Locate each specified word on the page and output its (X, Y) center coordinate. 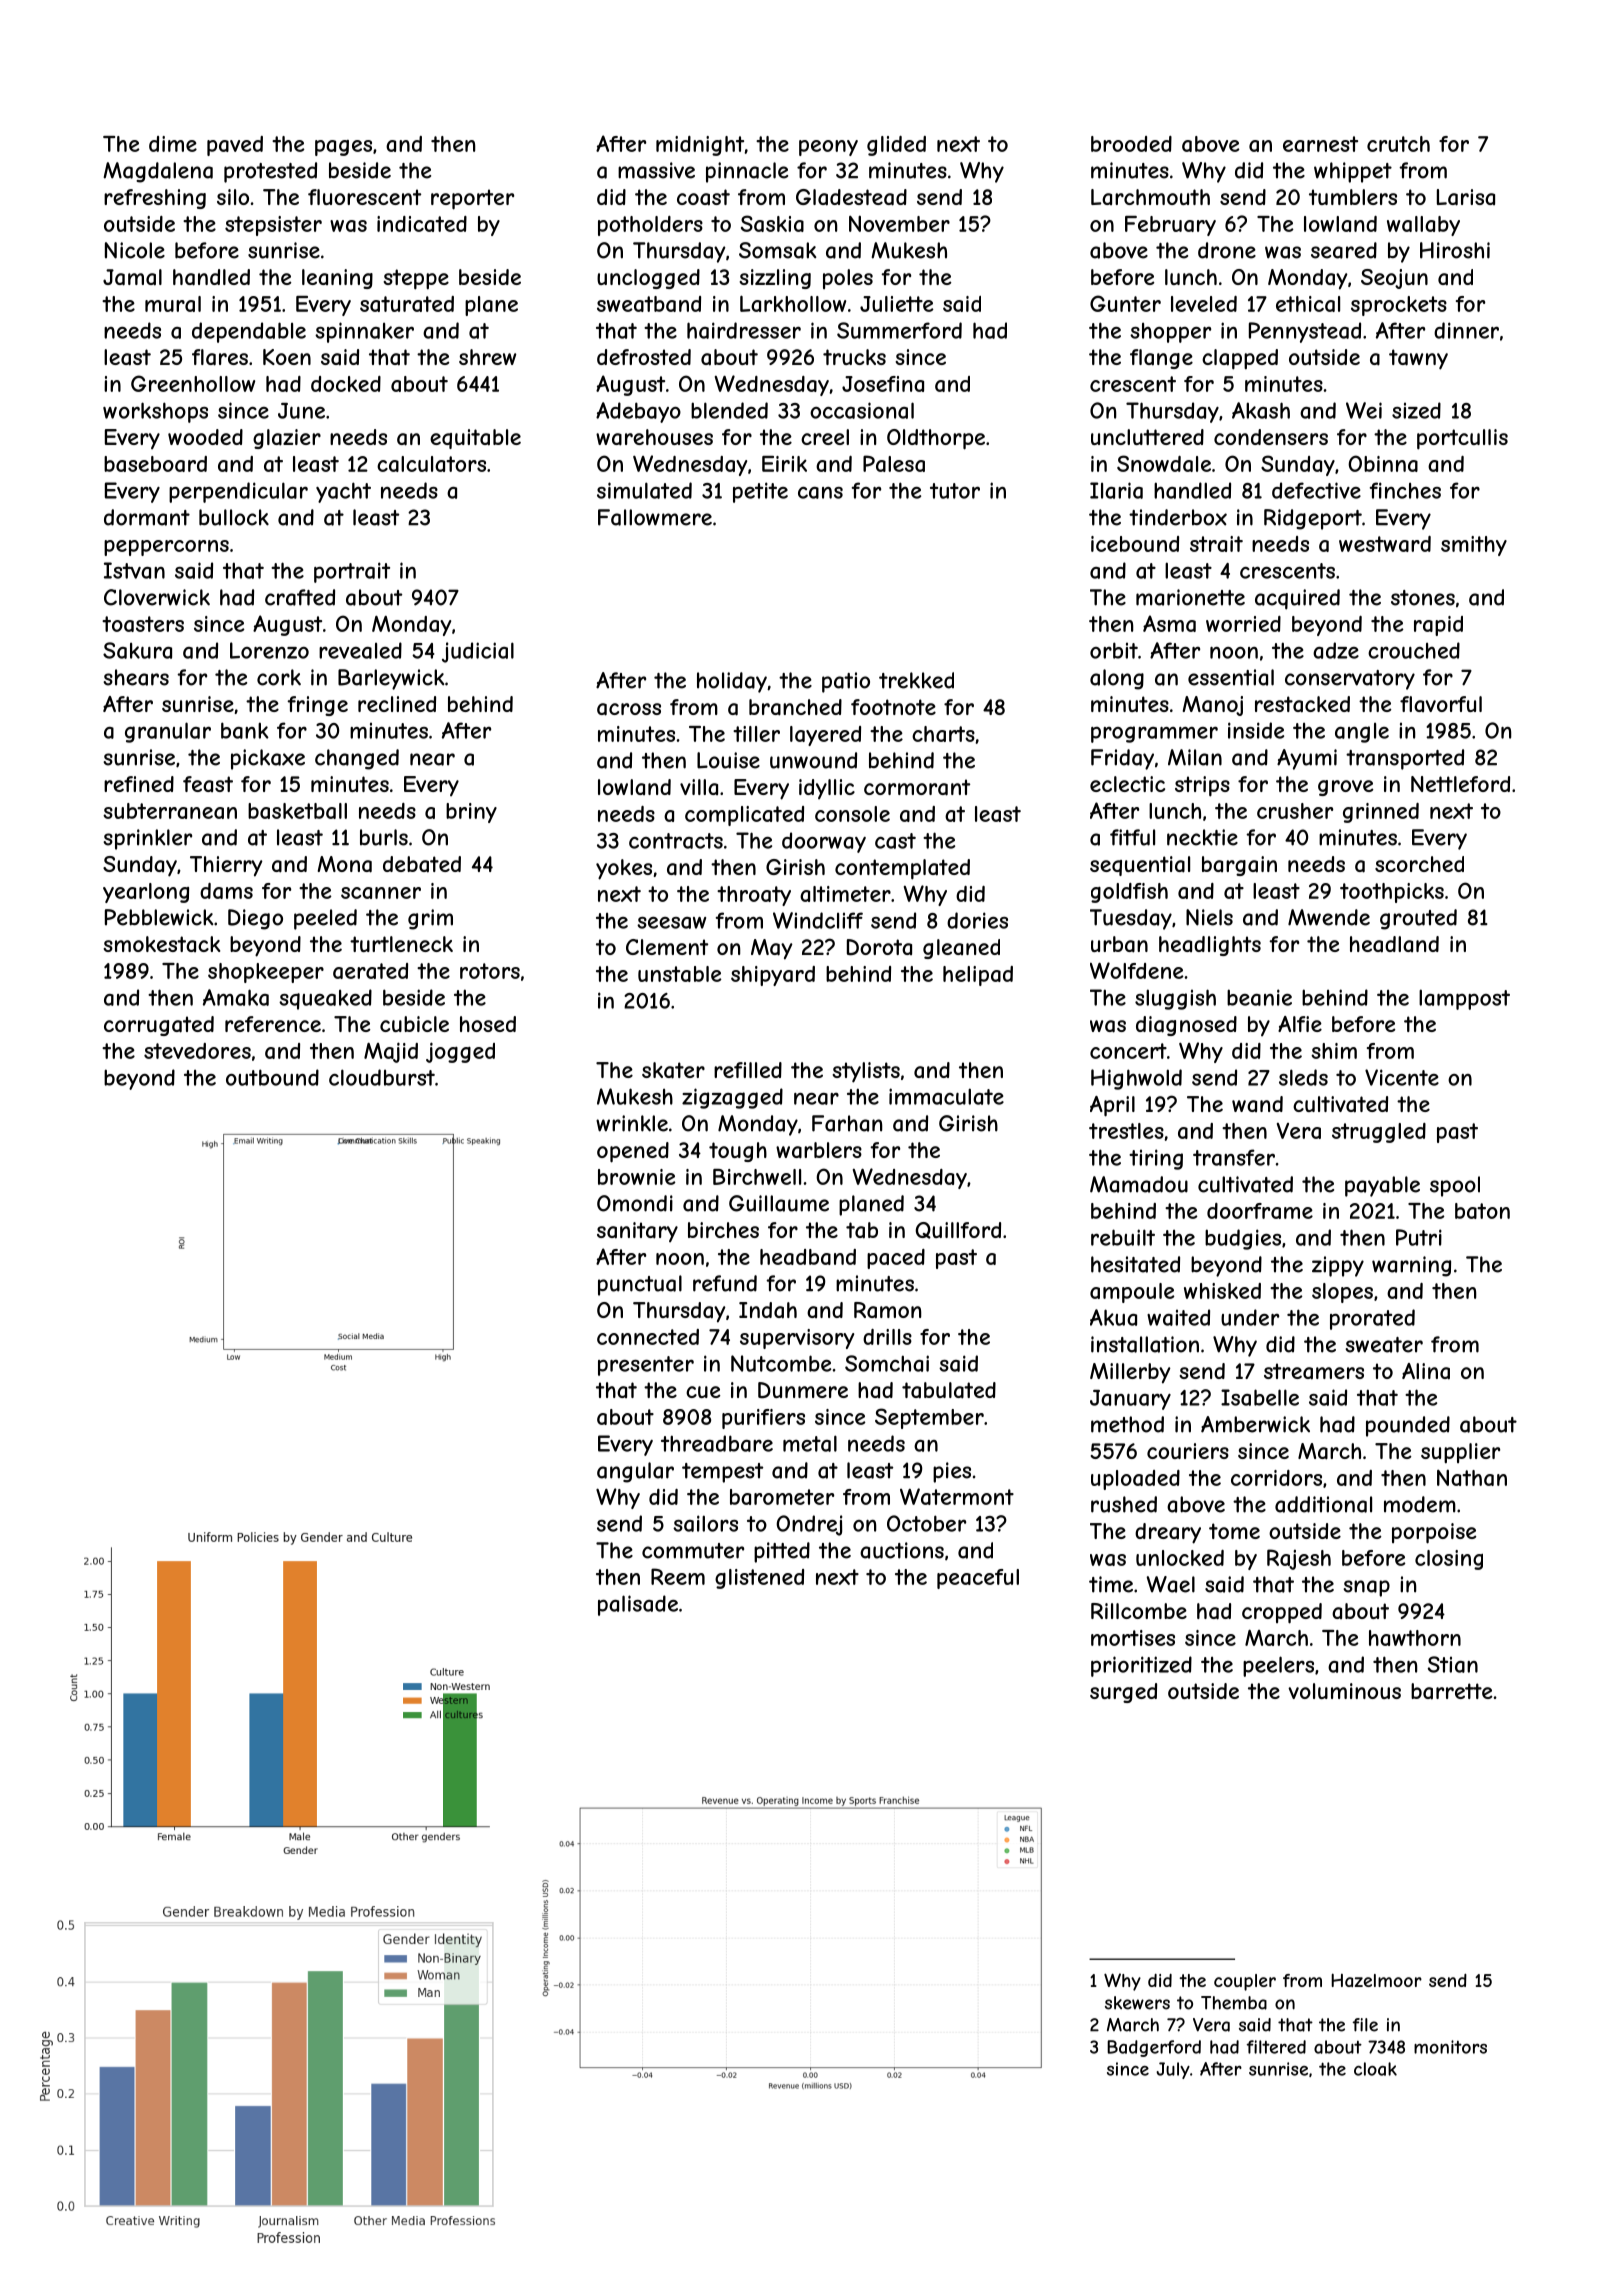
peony (828, 148)
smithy (1474, 546)
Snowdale (1164, 463)
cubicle (414, 1024)
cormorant (917, 787)
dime (173, 144)
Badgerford (1154, 2048)
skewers (1137, 2003)
